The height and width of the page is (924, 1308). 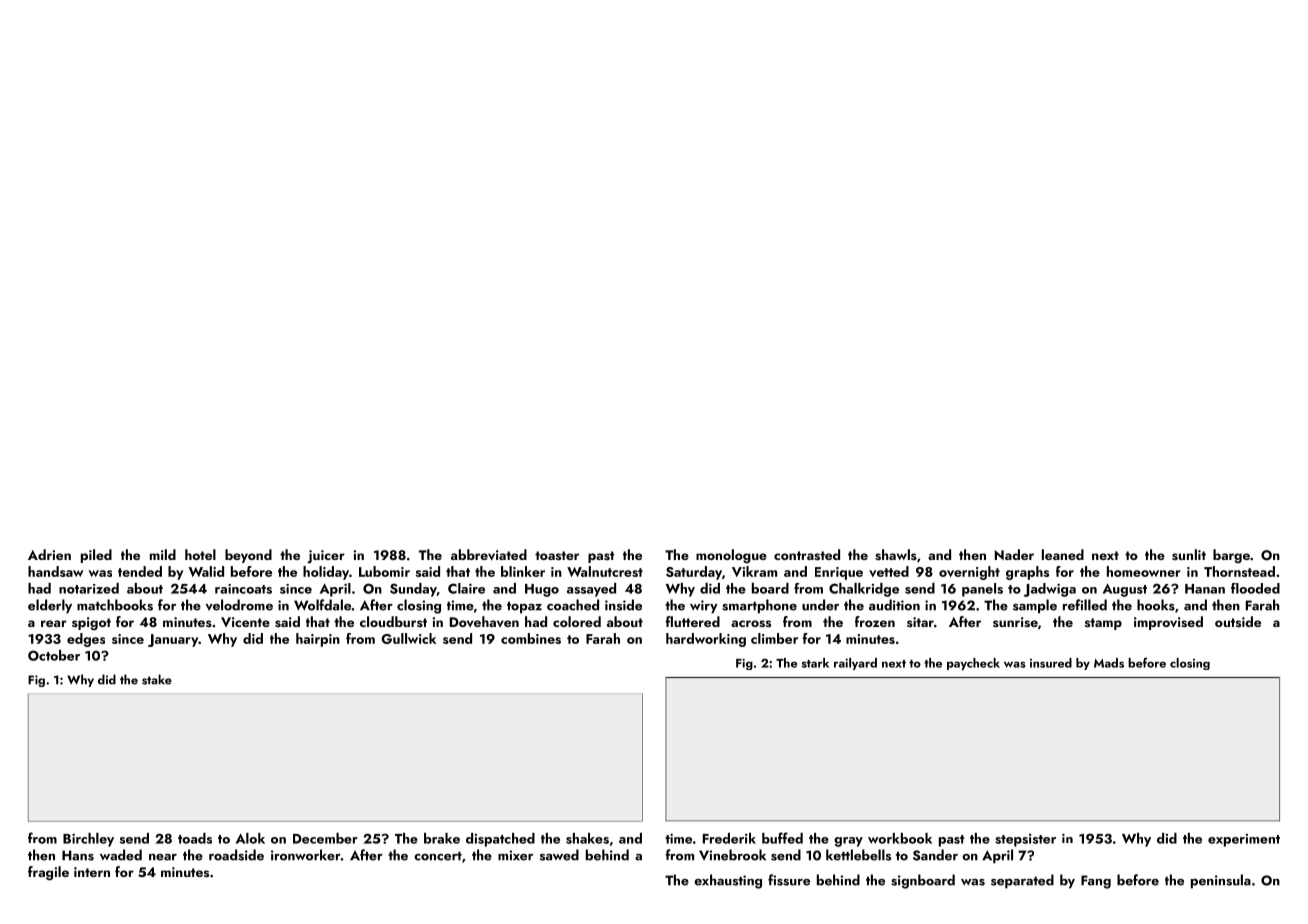 What do you see at coordinates (49, 554) in the page?
I see `Adrien` at bounding box center [49, 554].
